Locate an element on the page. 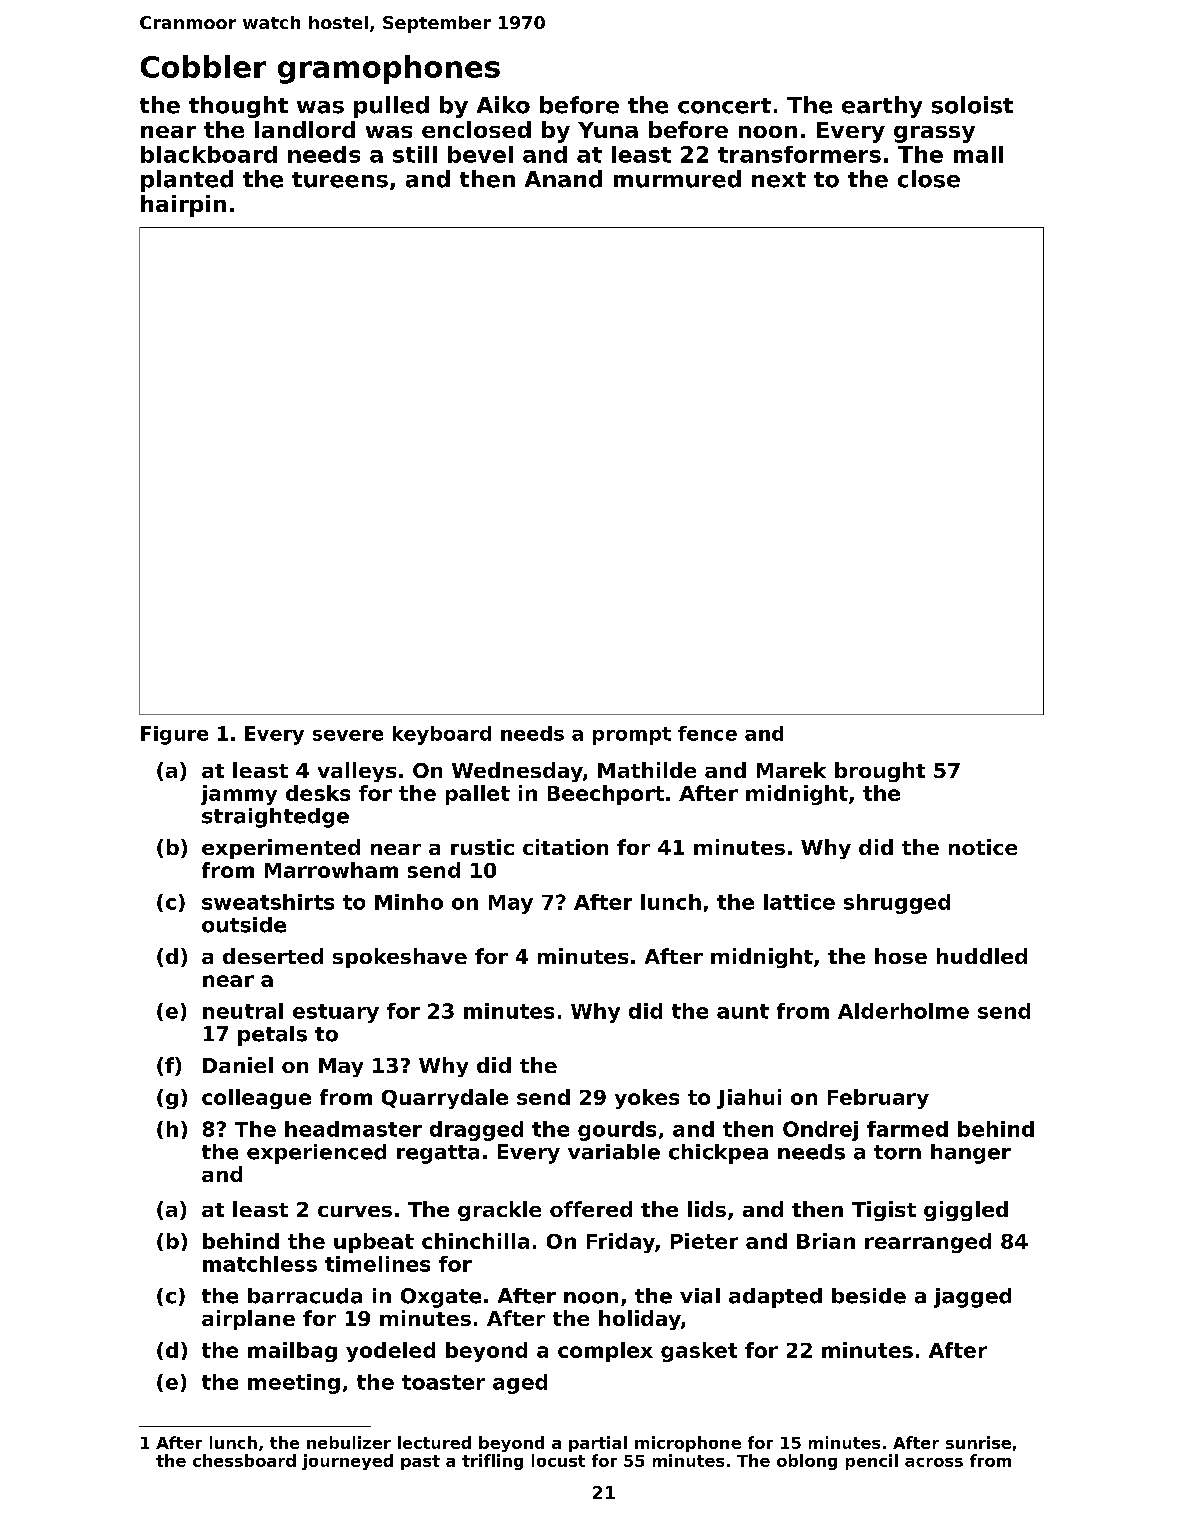 This page has width=1183, height=1531. aged is located at coordinates (520, 1384).
